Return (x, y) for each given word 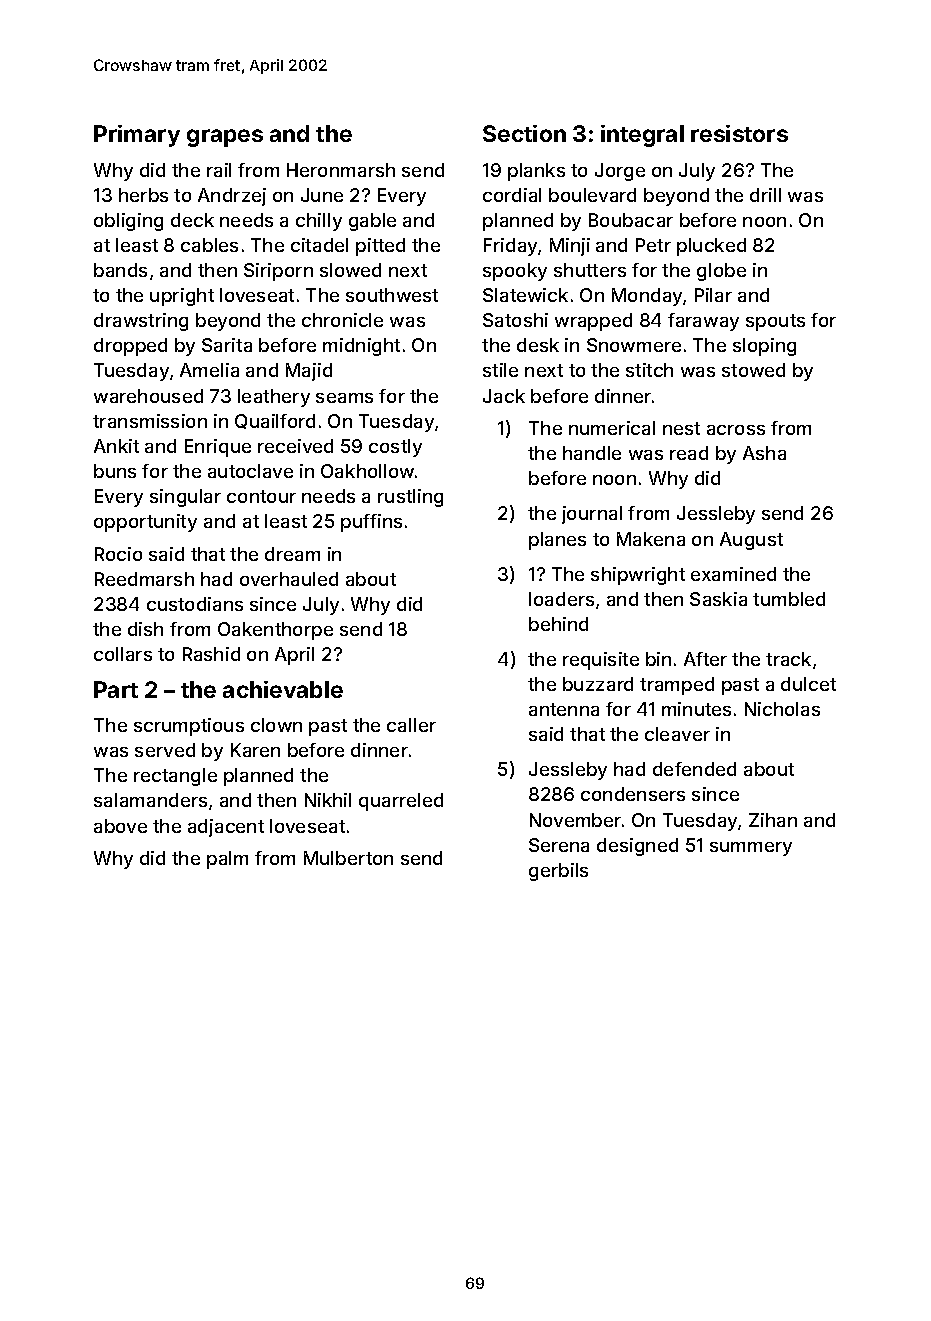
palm (227, 860)
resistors (739, 133)
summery (751, 849)
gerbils (558, 872)
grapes (225, 138)
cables (209, 245)
